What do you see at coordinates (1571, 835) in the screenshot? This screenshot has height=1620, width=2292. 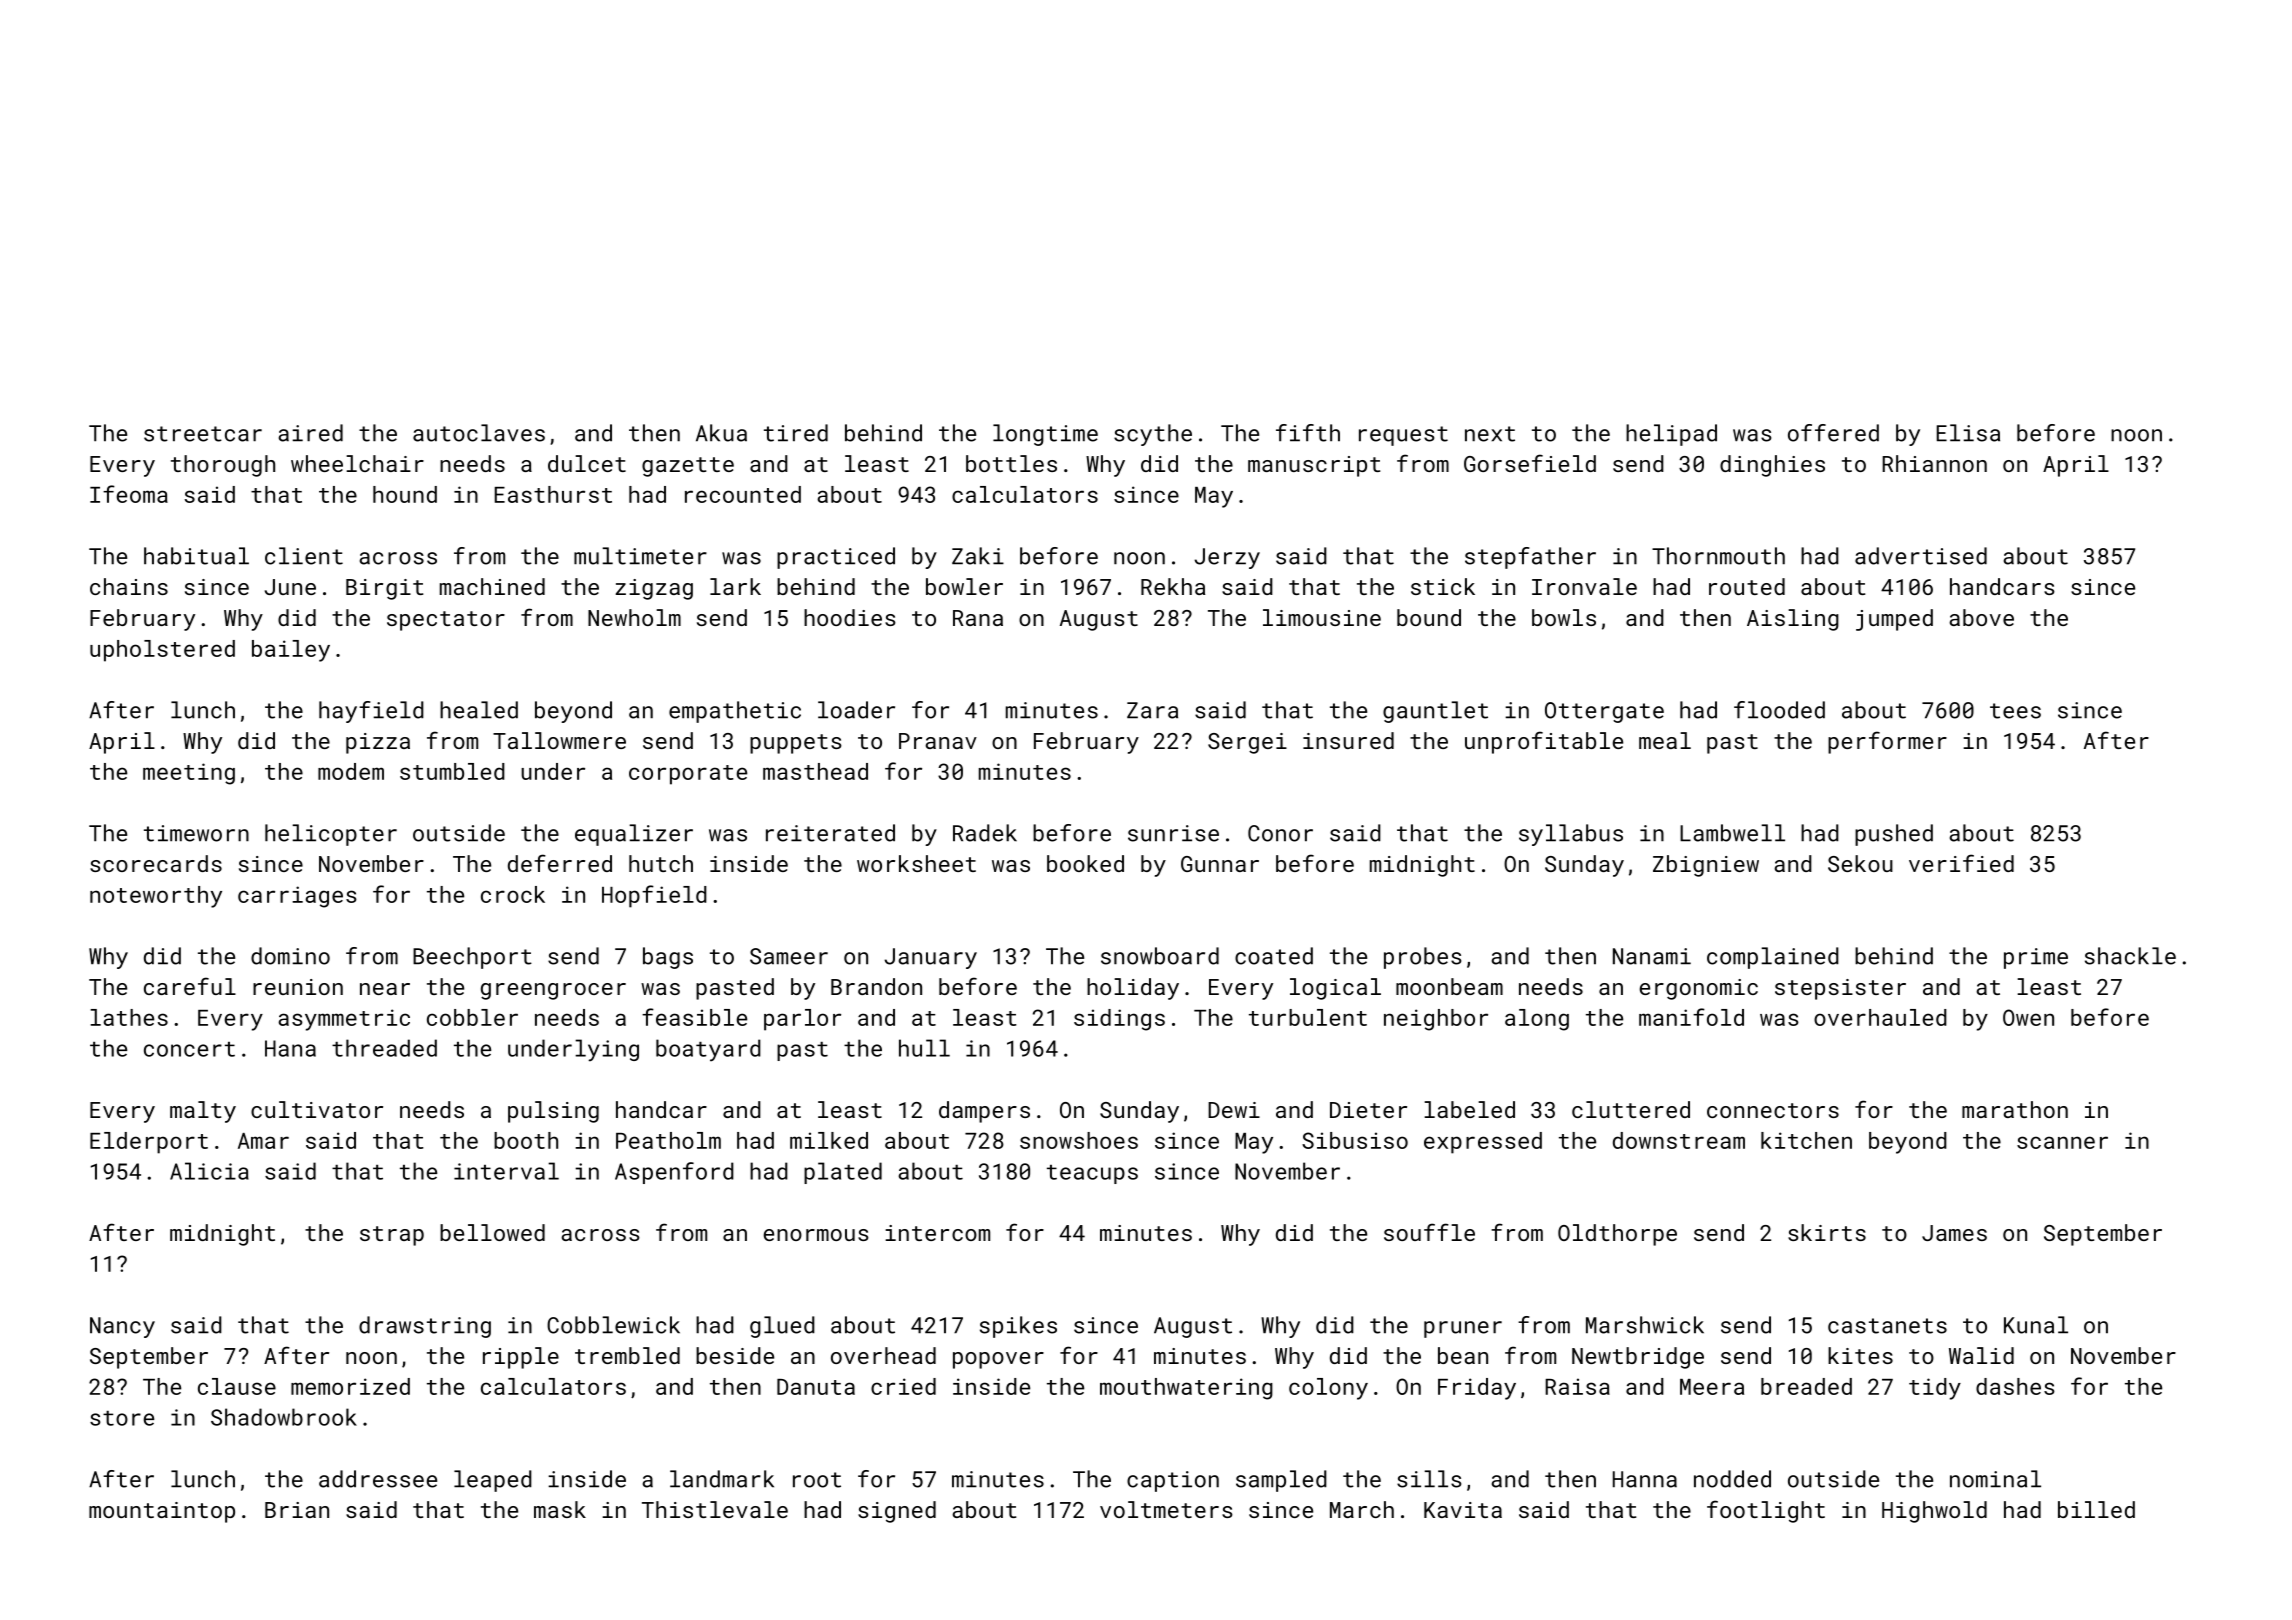 I see `syllabus` at bounding box center [1571, 835].
